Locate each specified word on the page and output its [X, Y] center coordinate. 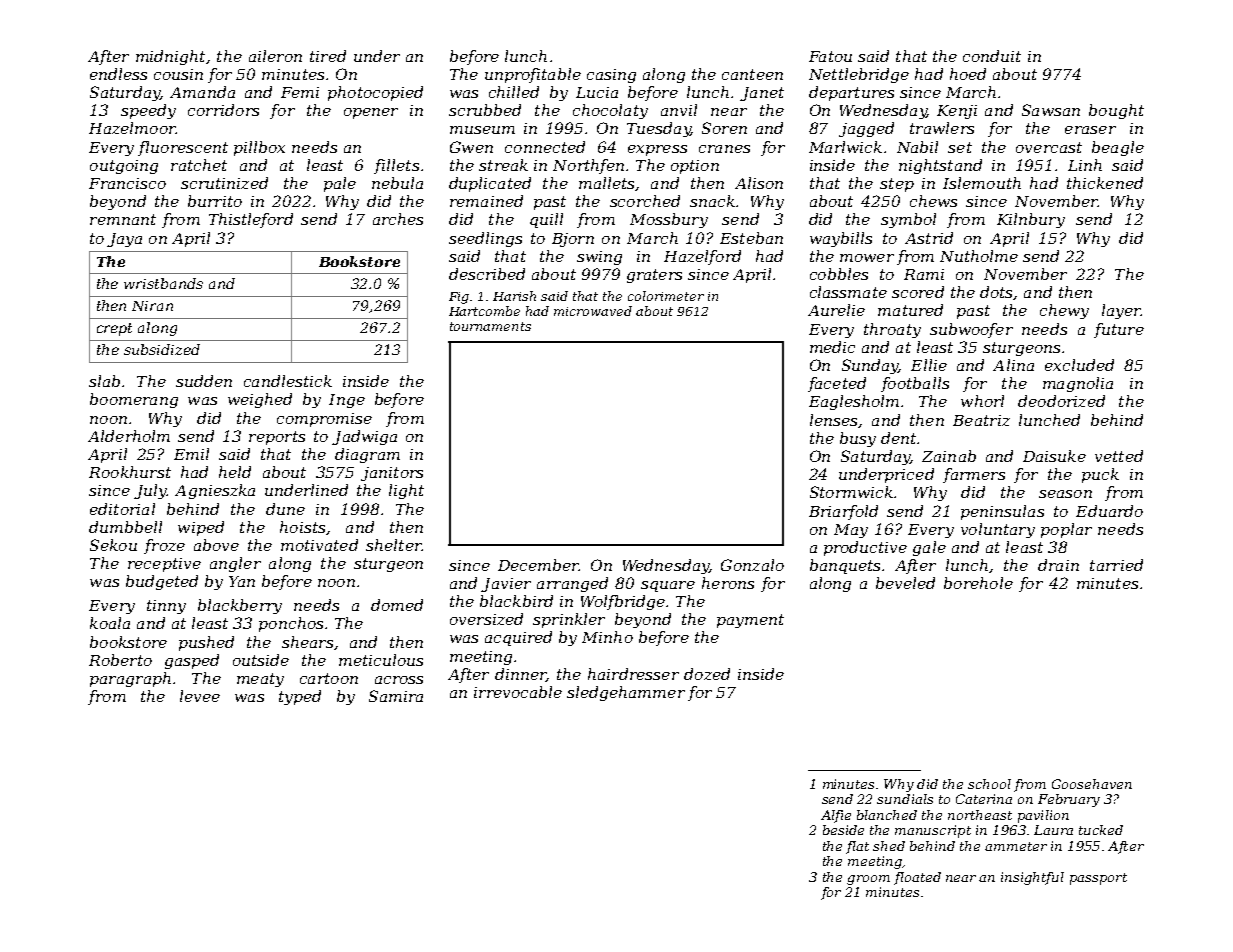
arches [398, 219]
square [668, 586]
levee [200, 696]
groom [868, 880]
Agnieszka [215, 491]
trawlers [942, 128]
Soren [724, 128]
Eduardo [1109, 511]
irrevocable [518, 692]
